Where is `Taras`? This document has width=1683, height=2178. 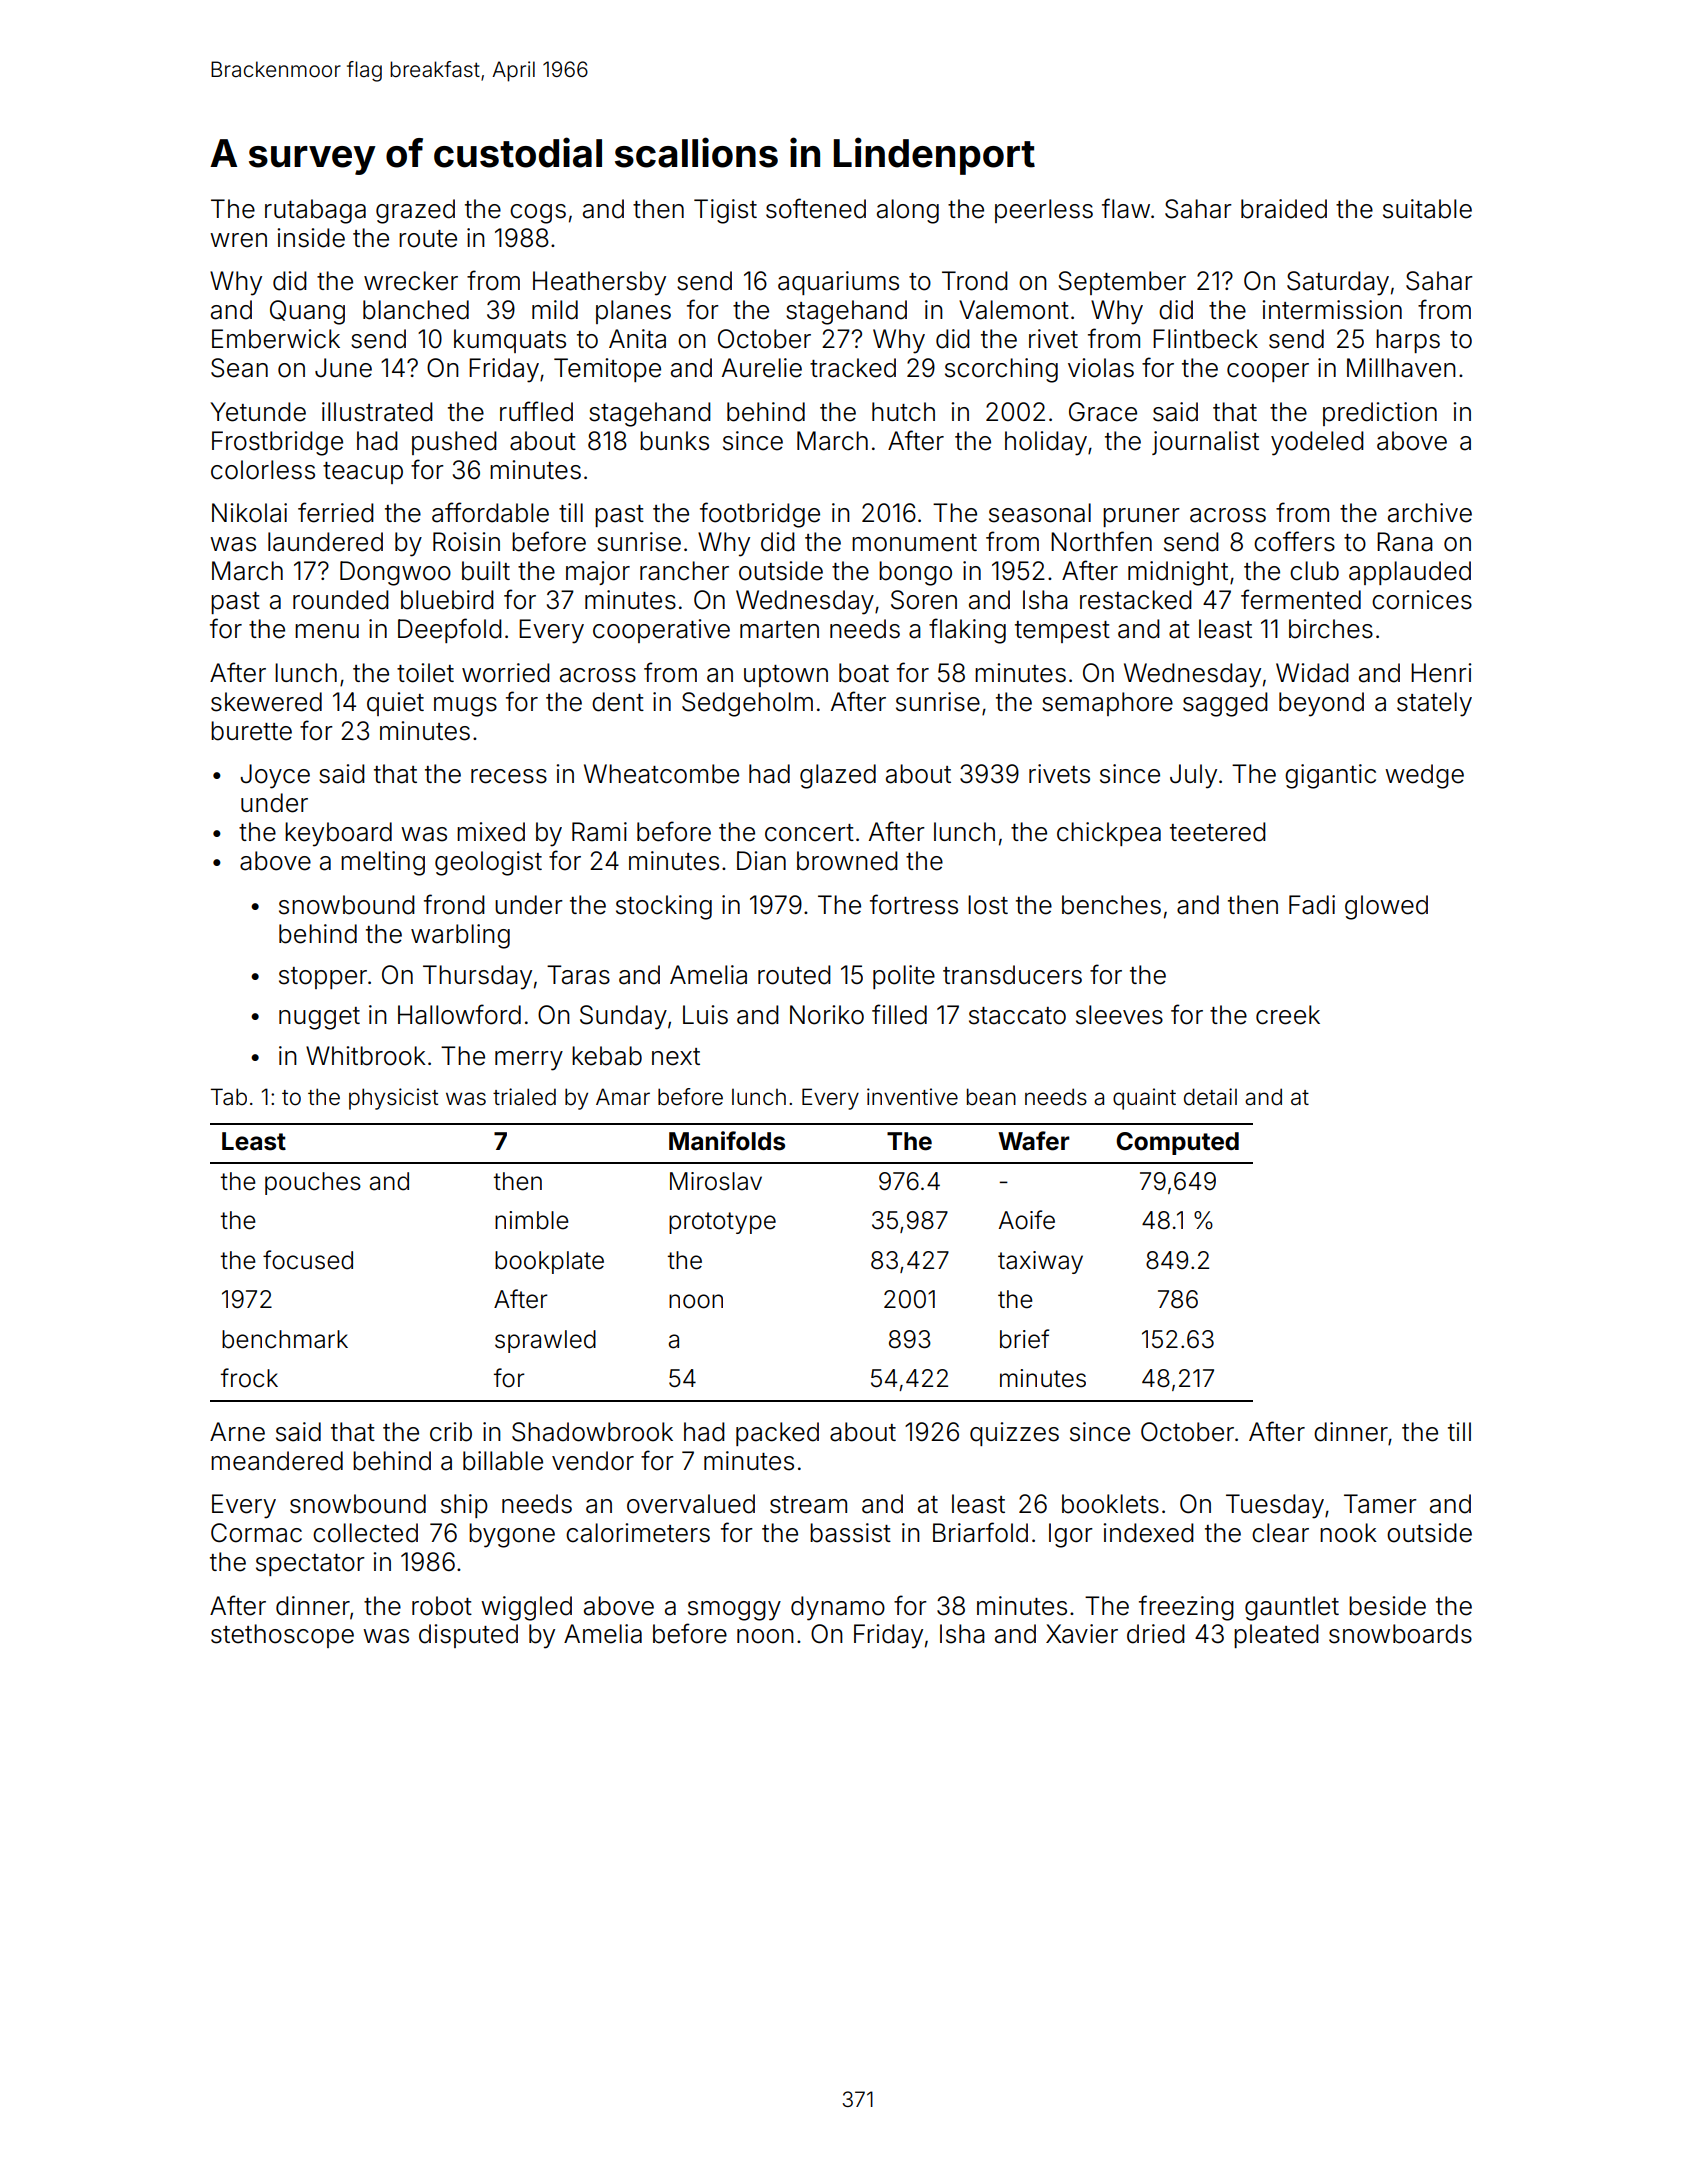 Taras is located at coordinates (578, 975).
